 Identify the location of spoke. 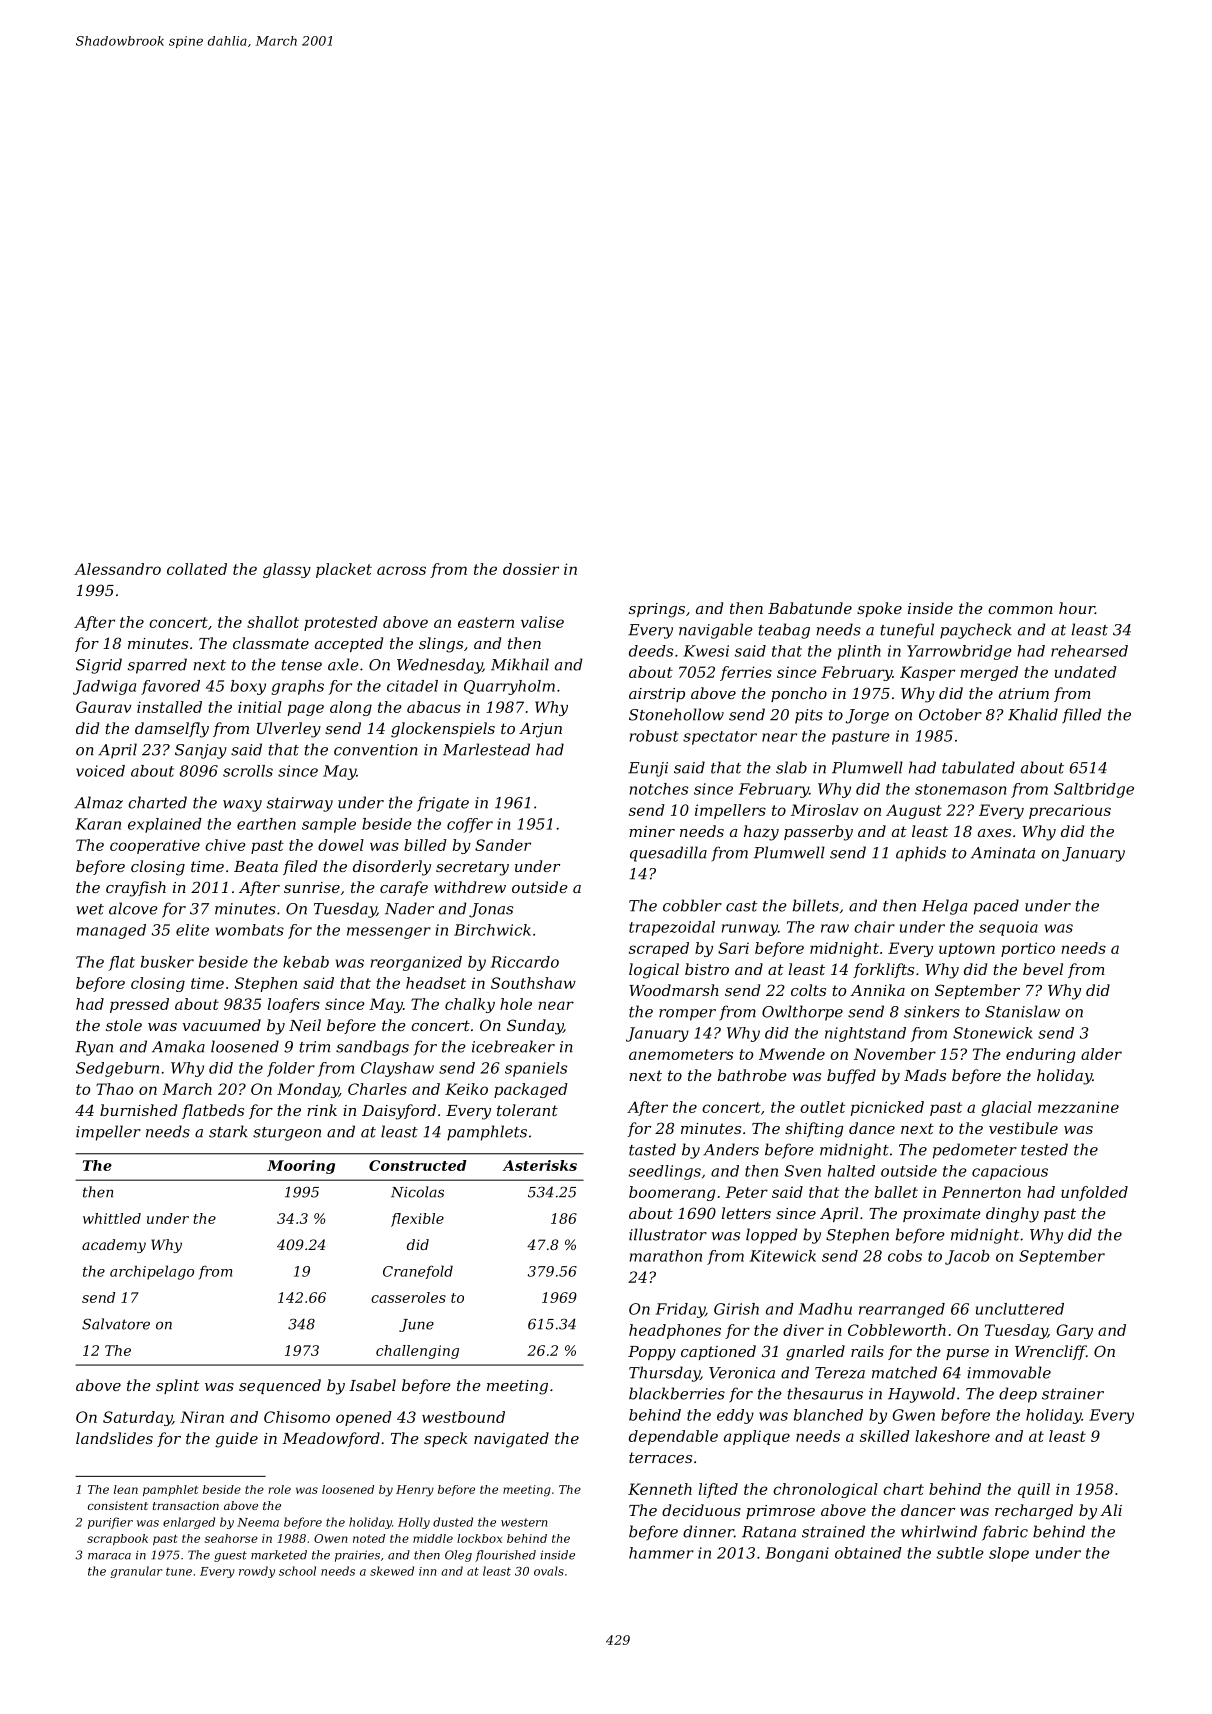
(879, 609).
